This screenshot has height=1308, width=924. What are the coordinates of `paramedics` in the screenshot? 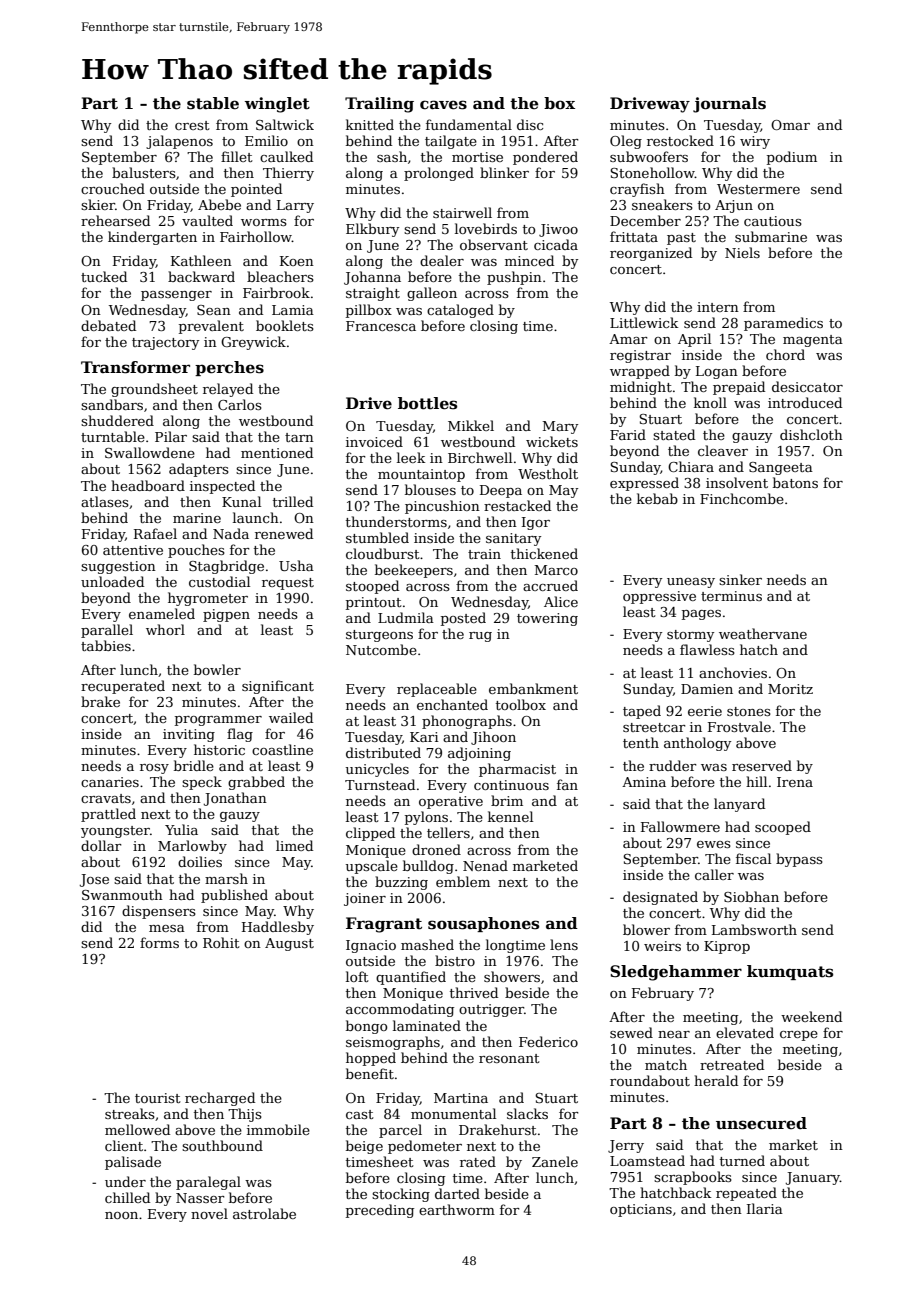 It's located at (783, 324).
